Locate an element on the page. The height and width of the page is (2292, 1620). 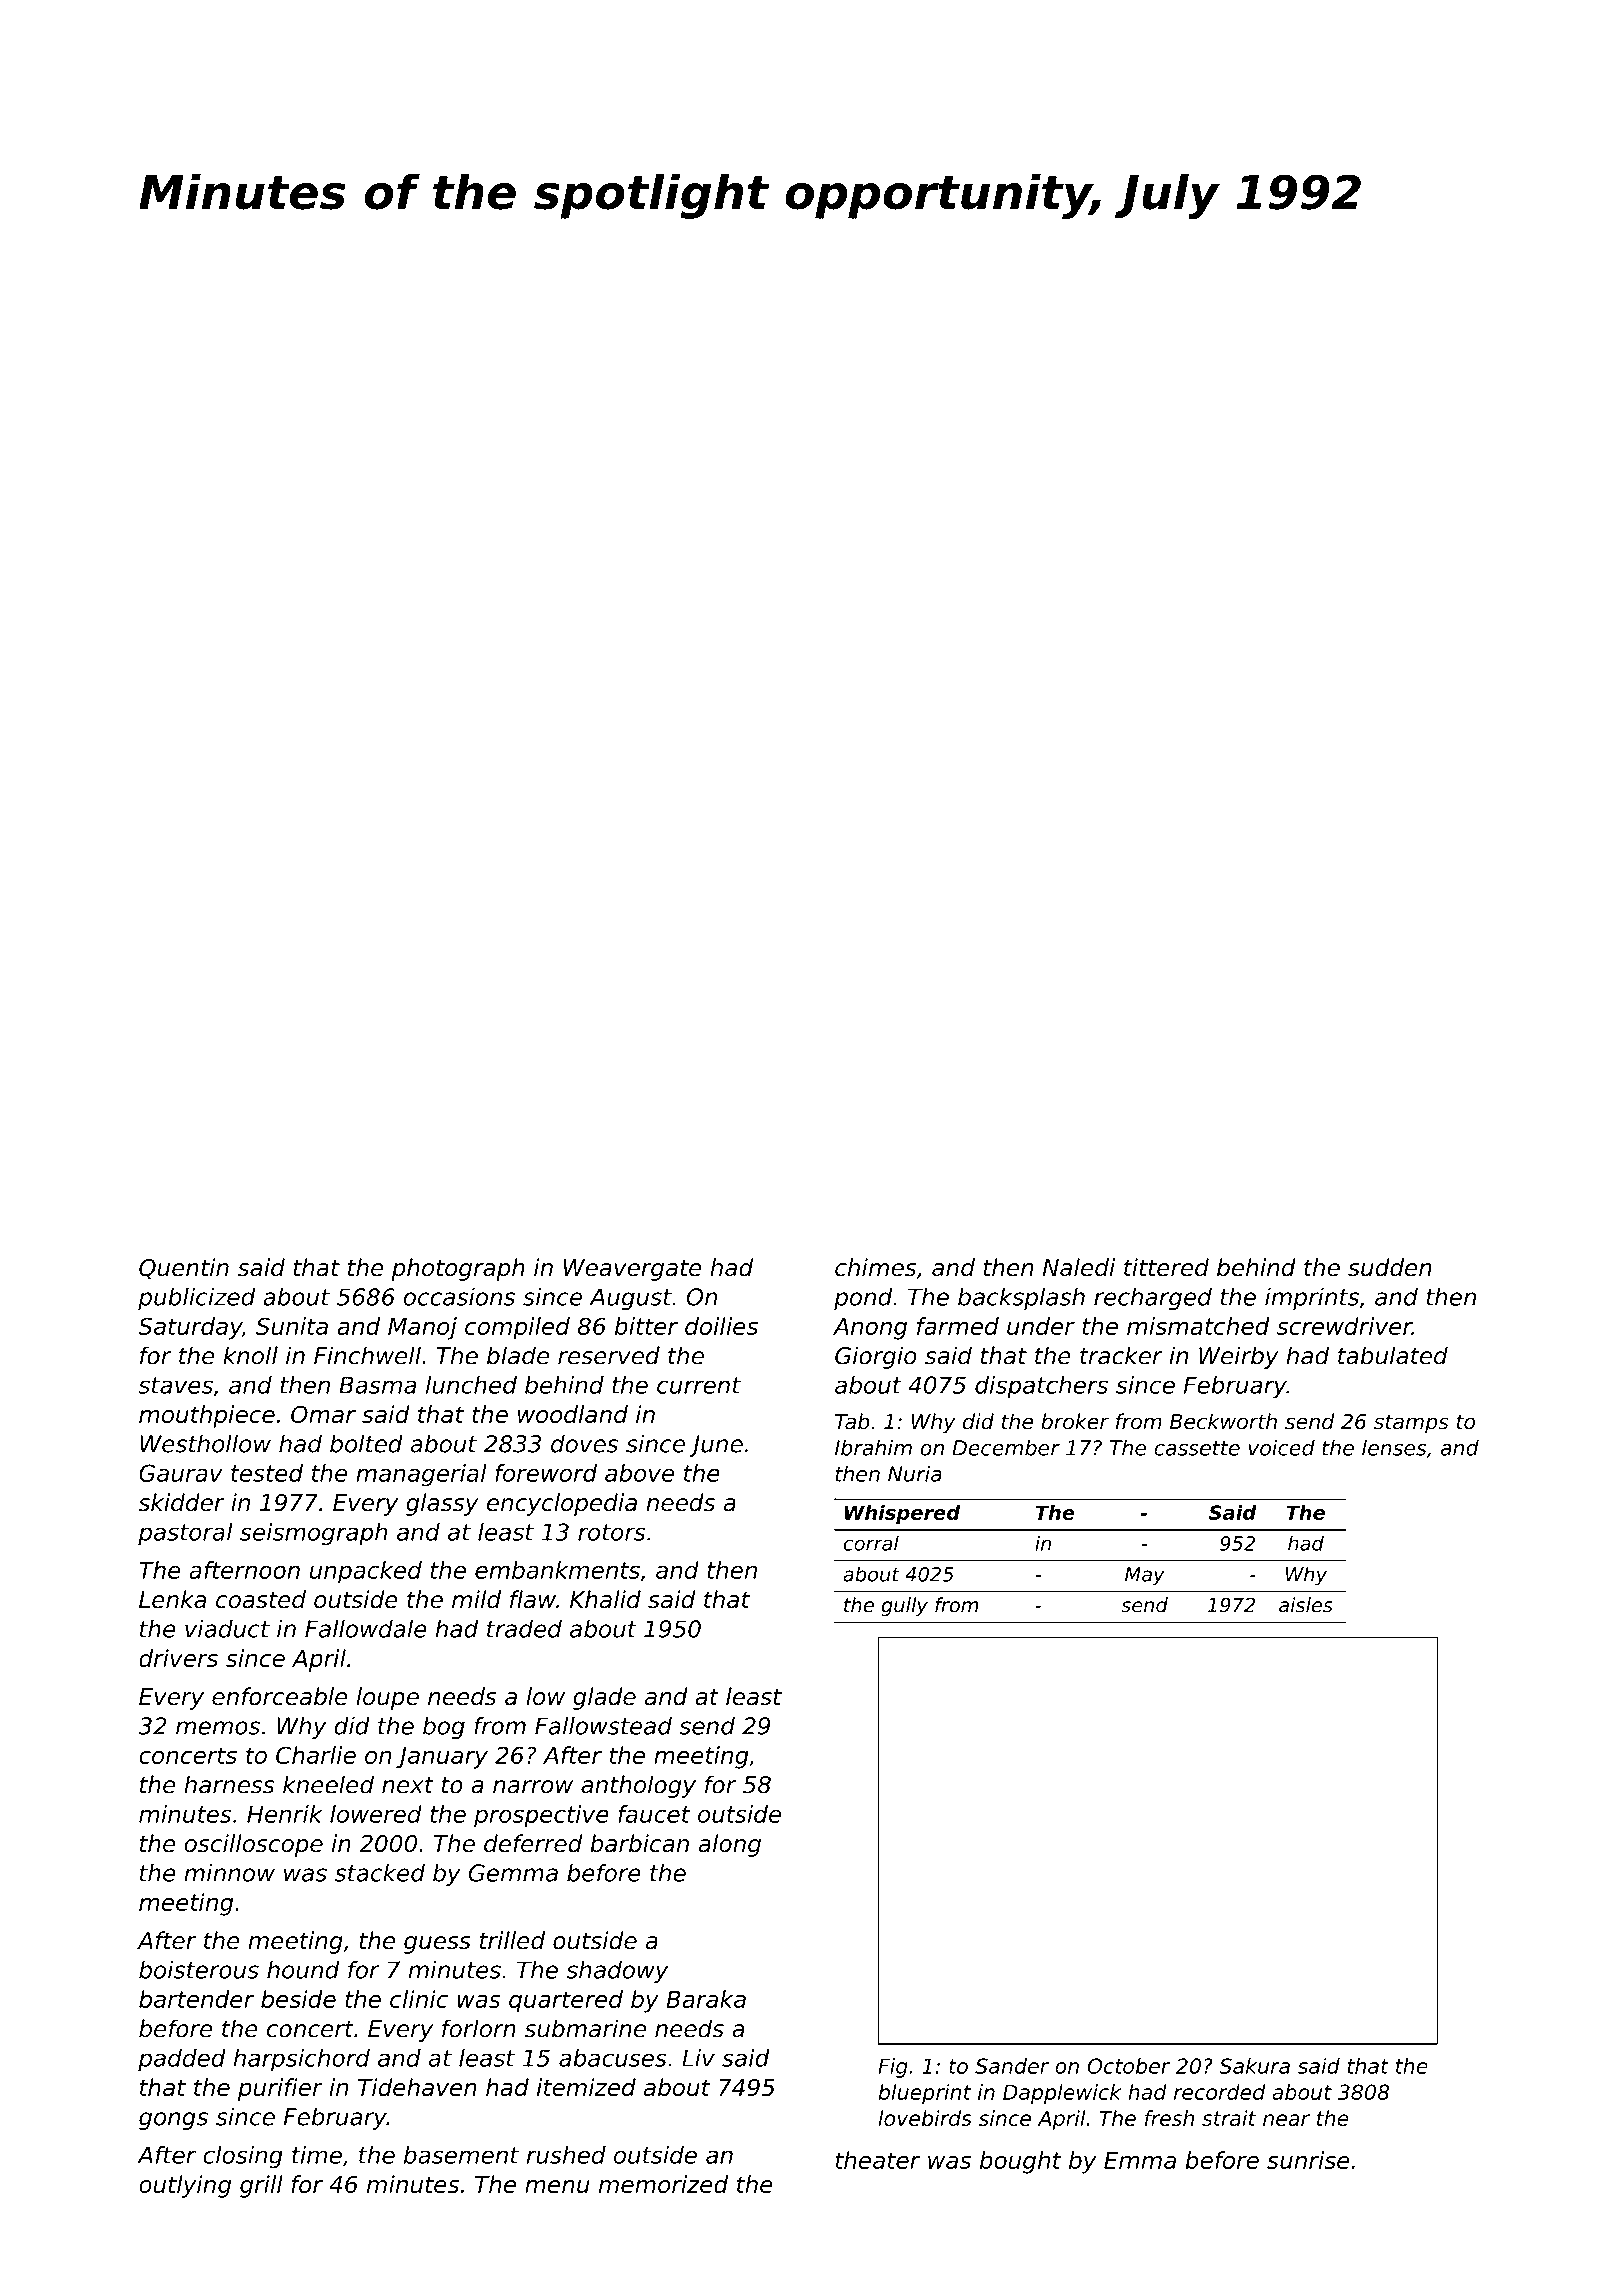
Quentin is located at coordinates (184, 1268).
